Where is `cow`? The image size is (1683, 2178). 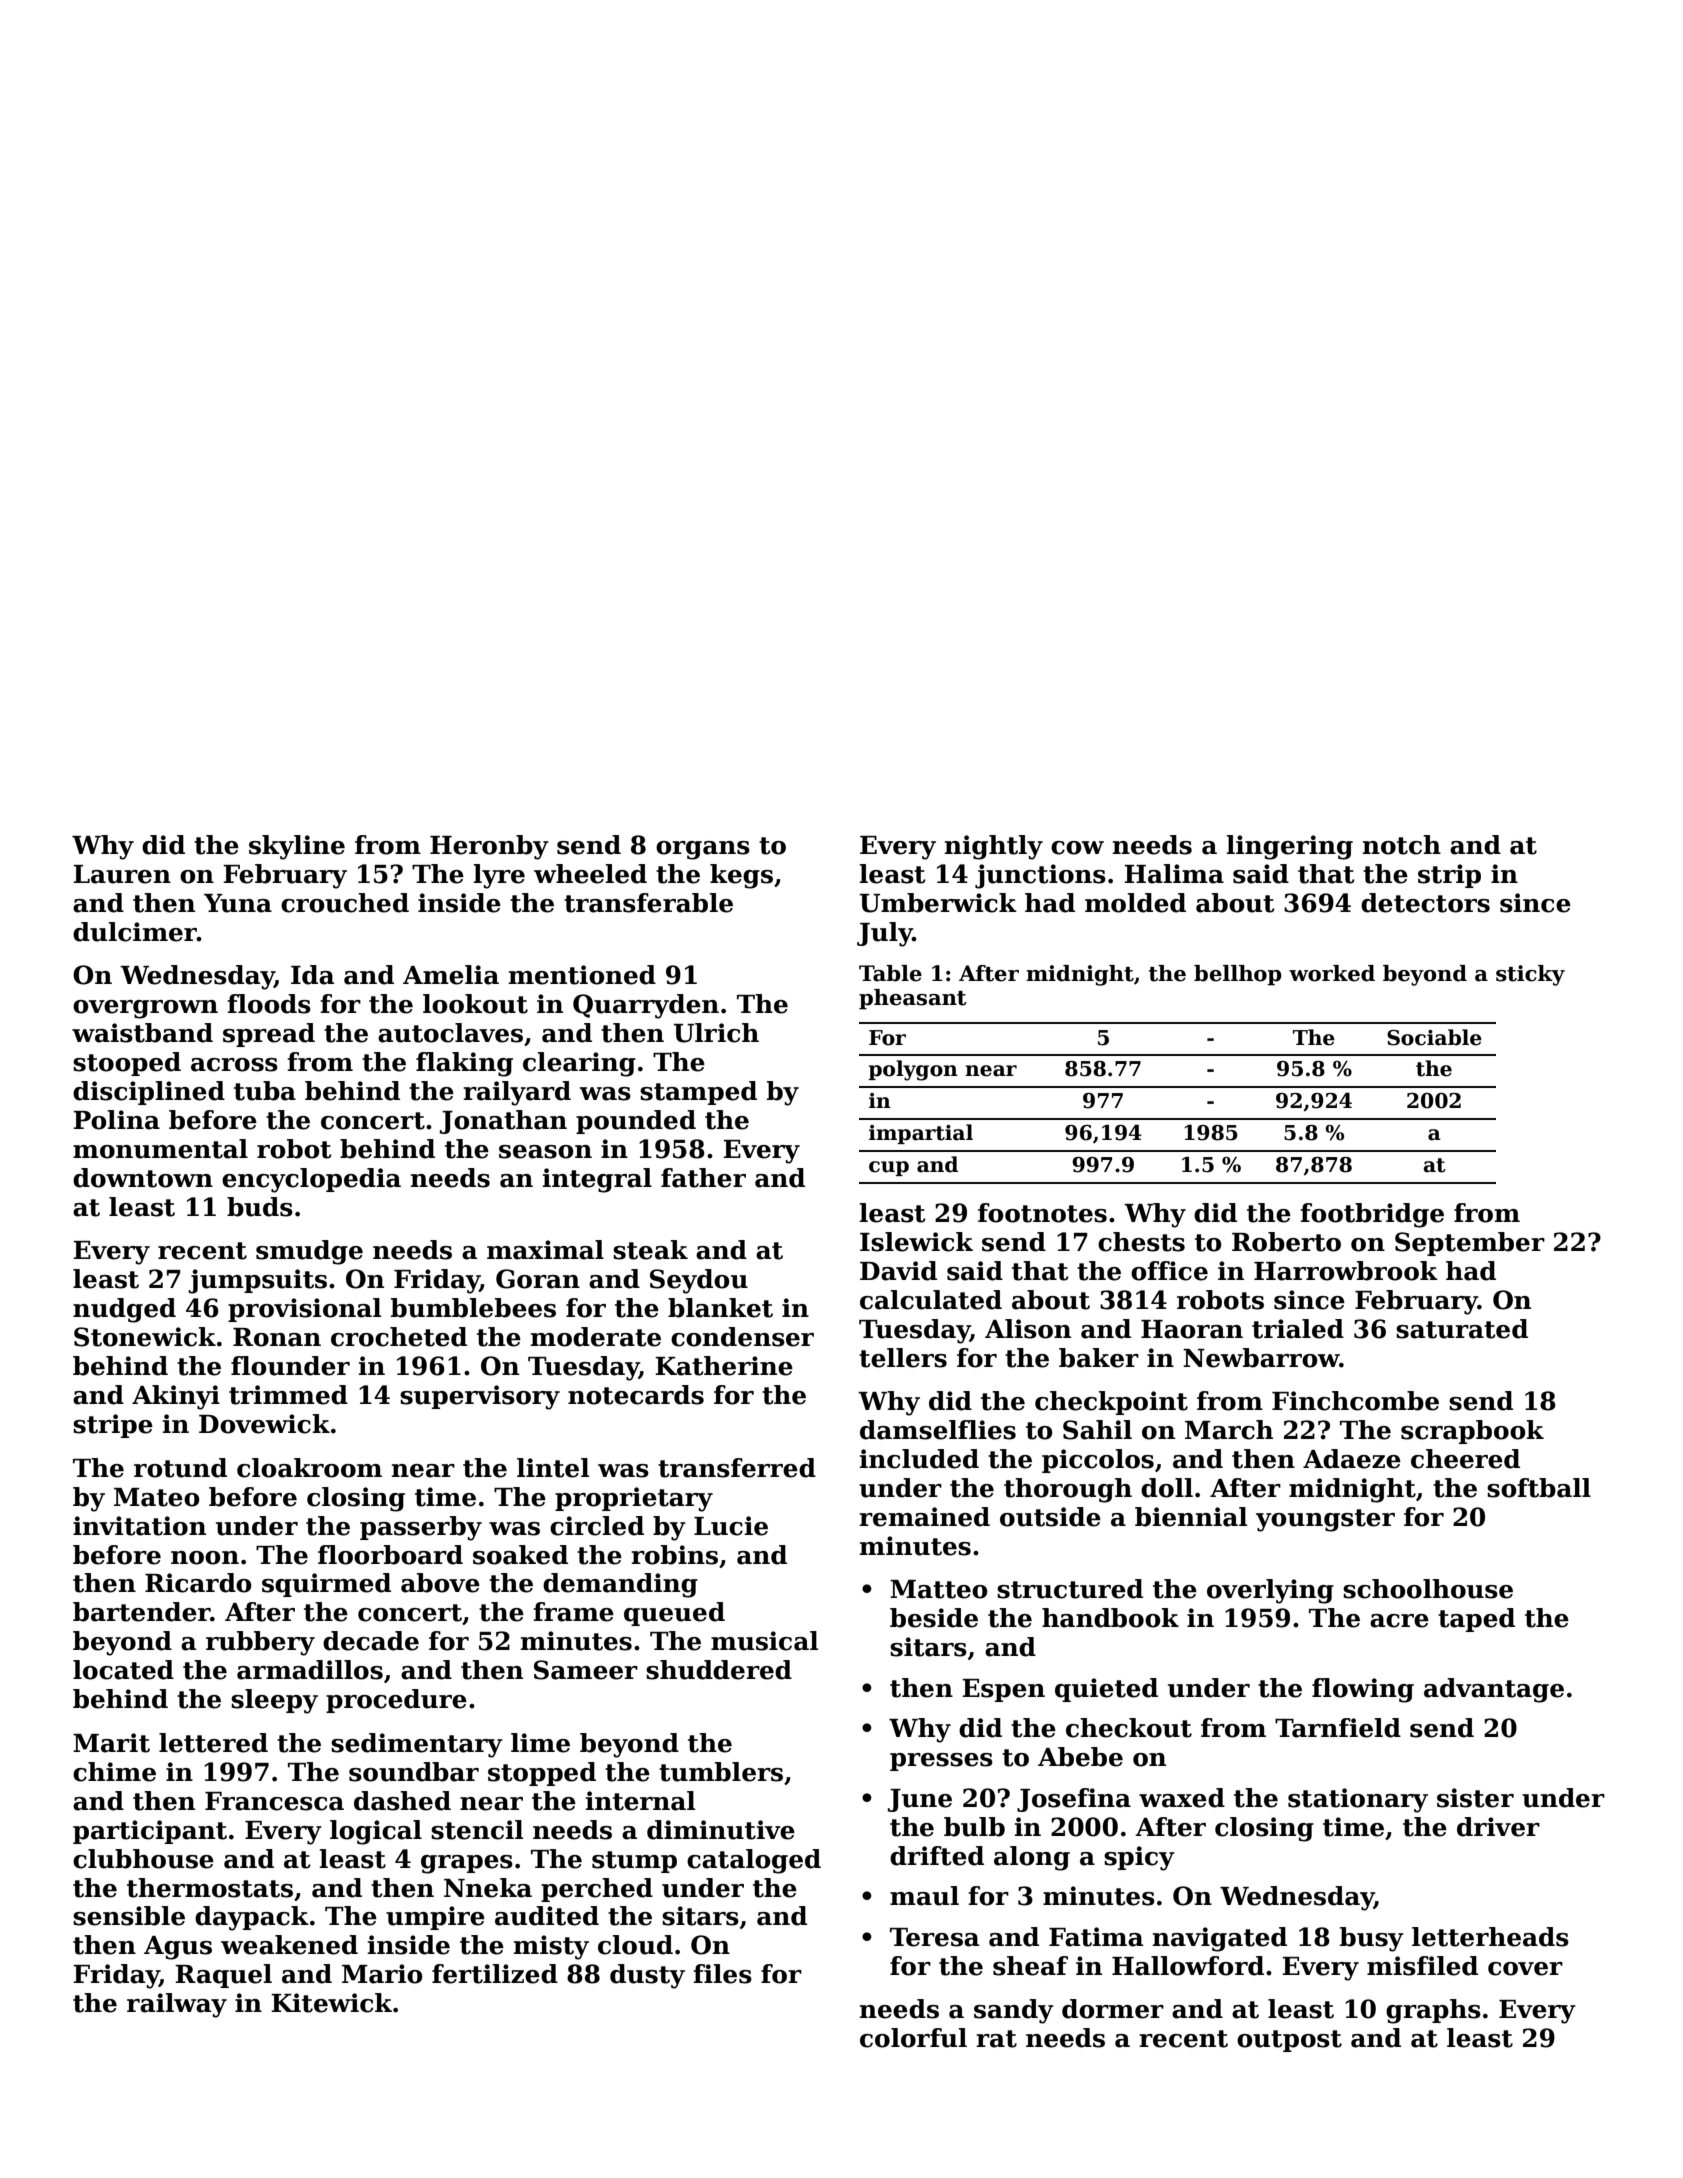
cow is located at coordinates (1077, 848).
